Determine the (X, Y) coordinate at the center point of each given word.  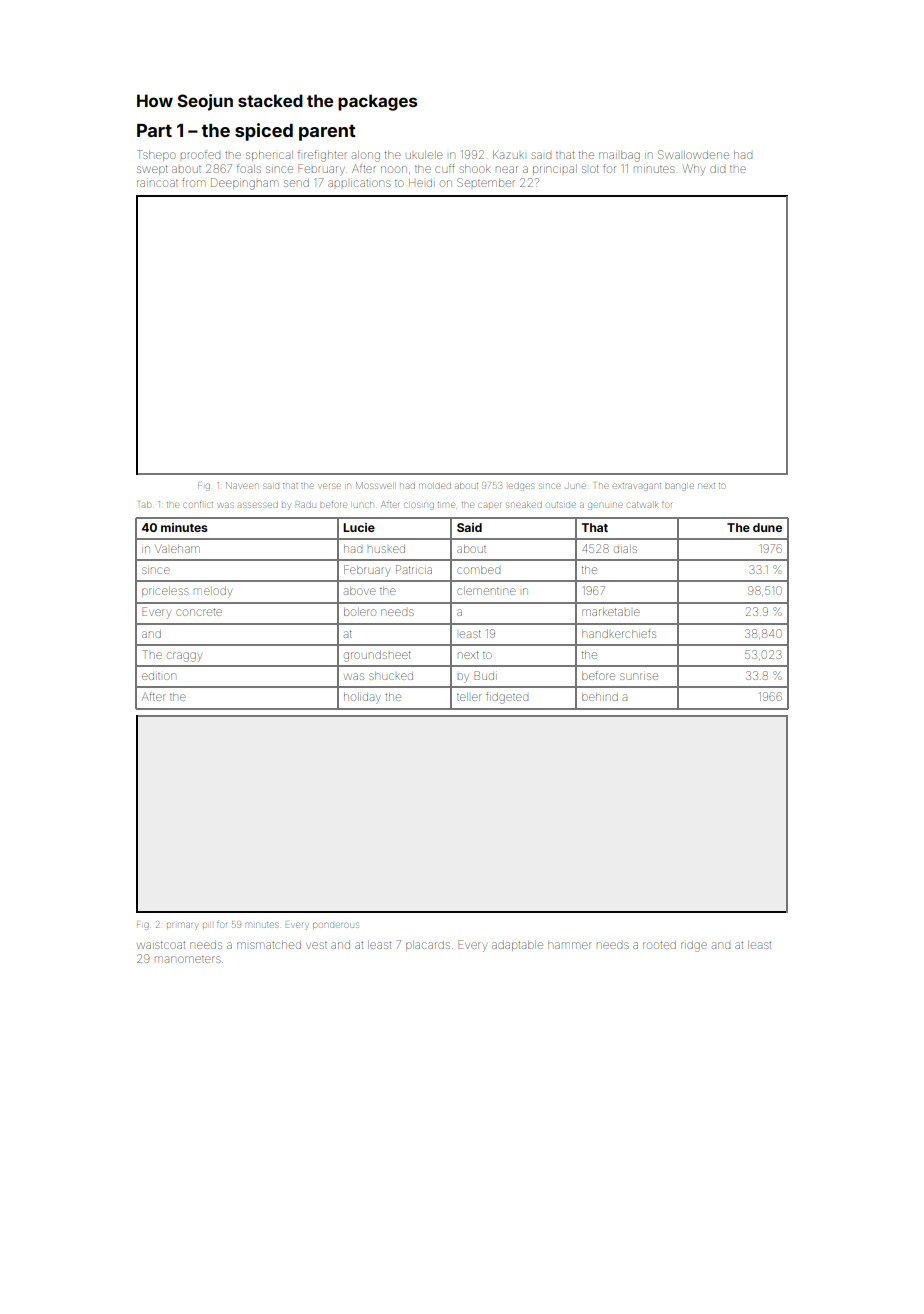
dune (767, 527)
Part (154, 130)
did (717, 169)
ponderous (336, 925)
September (486, 182)
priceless (165, 592)
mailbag (619, 156)
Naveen (241, 485)
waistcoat (161, 945)
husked (386, 549)
